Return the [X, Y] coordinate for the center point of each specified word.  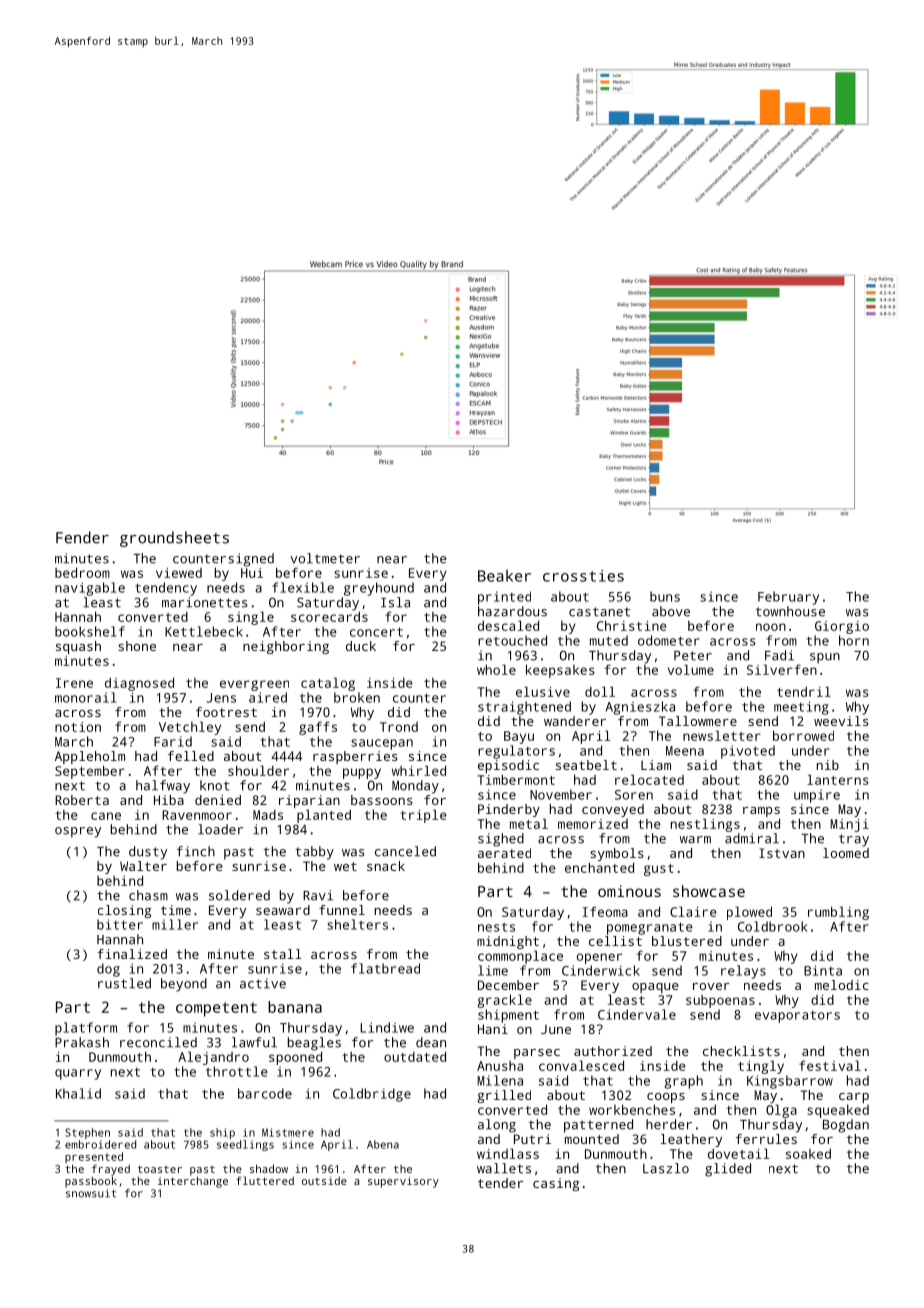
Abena [383, 1144]
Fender [82, 537]
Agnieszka [640, 708]
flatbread [385, 968]
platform [86, 1029]
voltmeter [325, 558]
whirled [419, 770]
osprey [78, 832]
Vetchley [190, 728]
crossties [583, 576]
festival [830, 1065]
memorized [593, 824]
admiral [752, 838]
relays [743, 972]
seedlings [245, 1145]
